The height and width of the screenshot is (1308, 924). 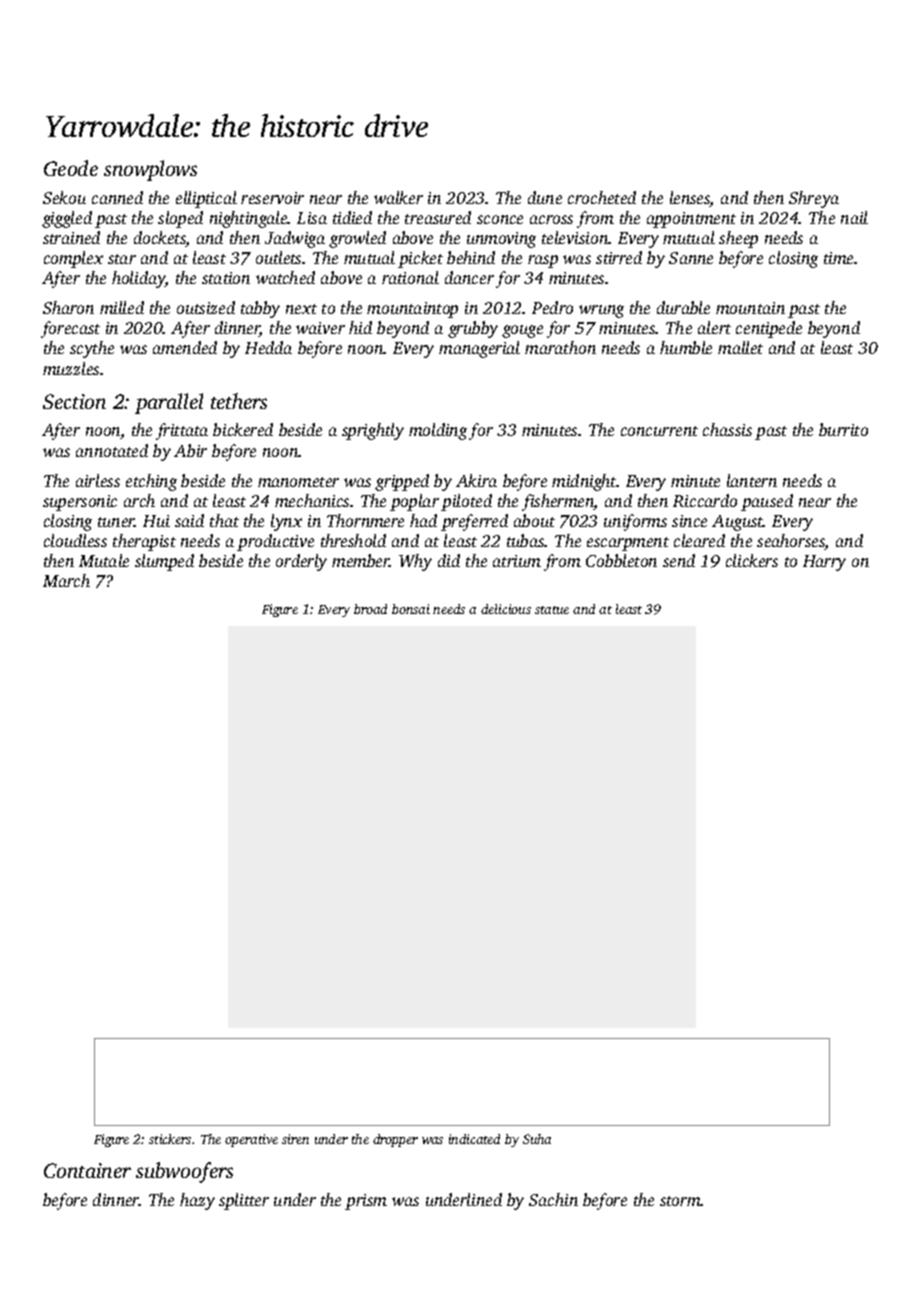 I want to click on tethers, so click(x=239, y=401).
